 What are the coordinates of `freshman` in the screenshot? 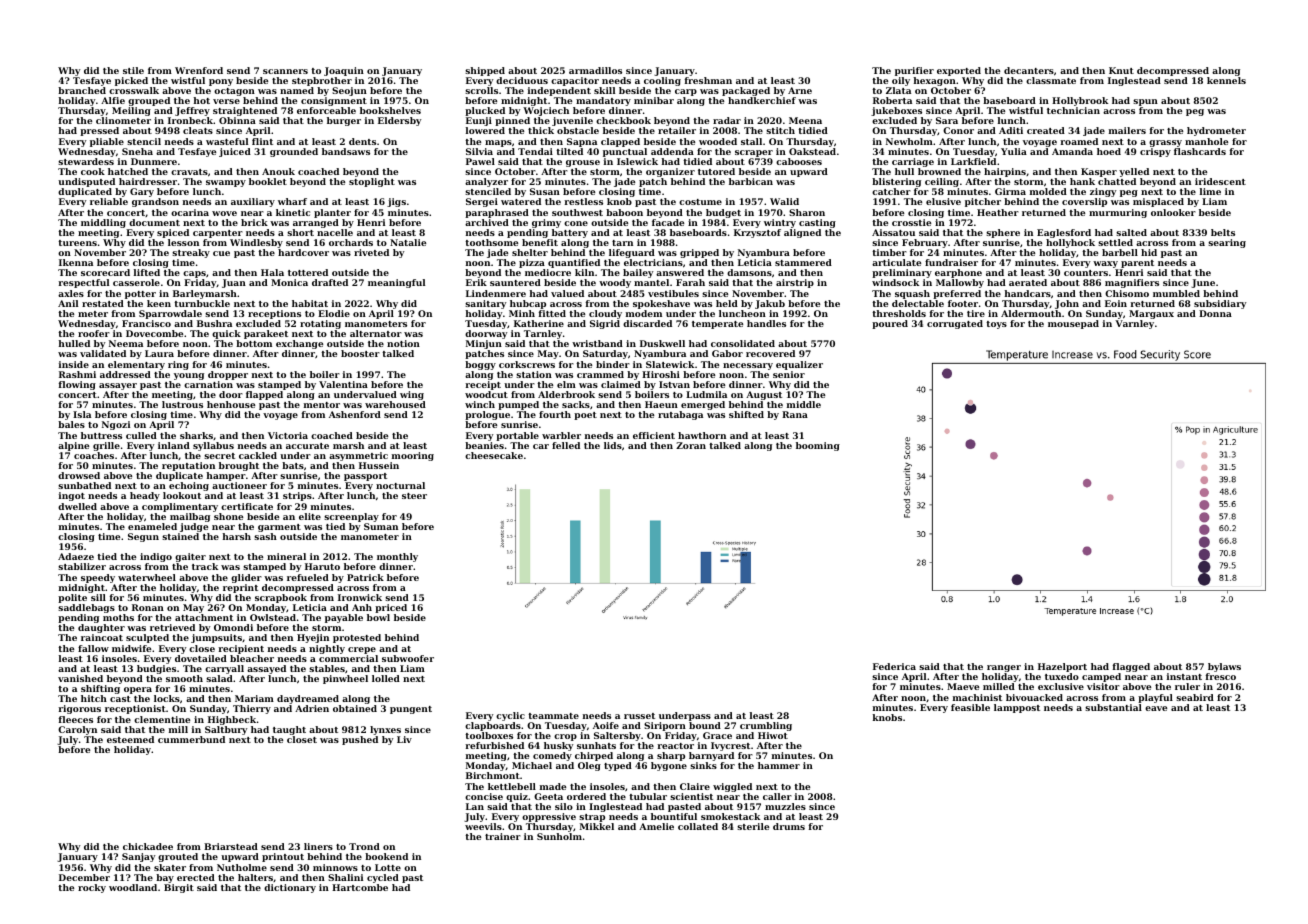 It's located at (708, 80).
